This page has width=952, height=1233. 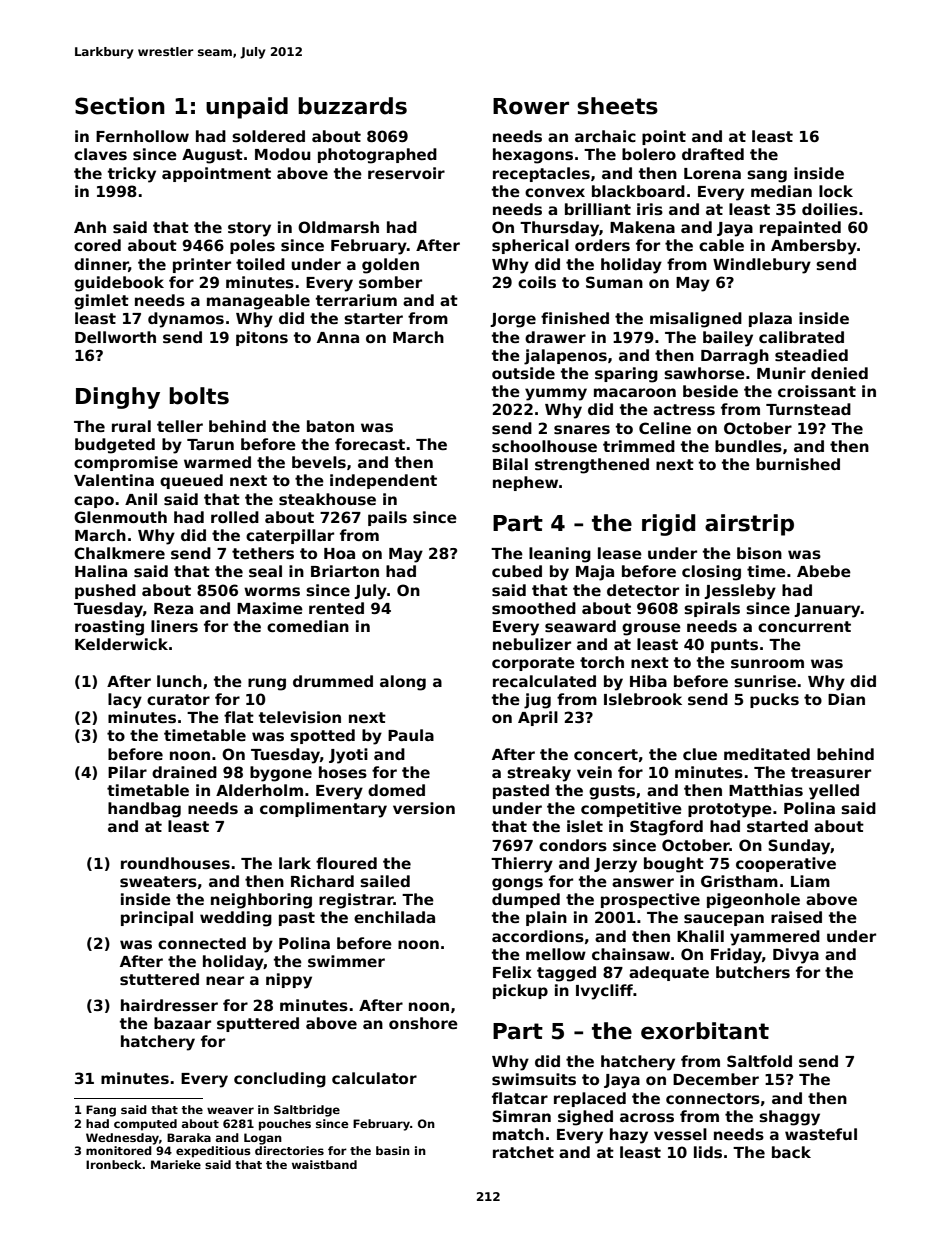 What do you see at coordinates (126, 463) in the page?
I see `compromise` at bounding box center [126, 463].
